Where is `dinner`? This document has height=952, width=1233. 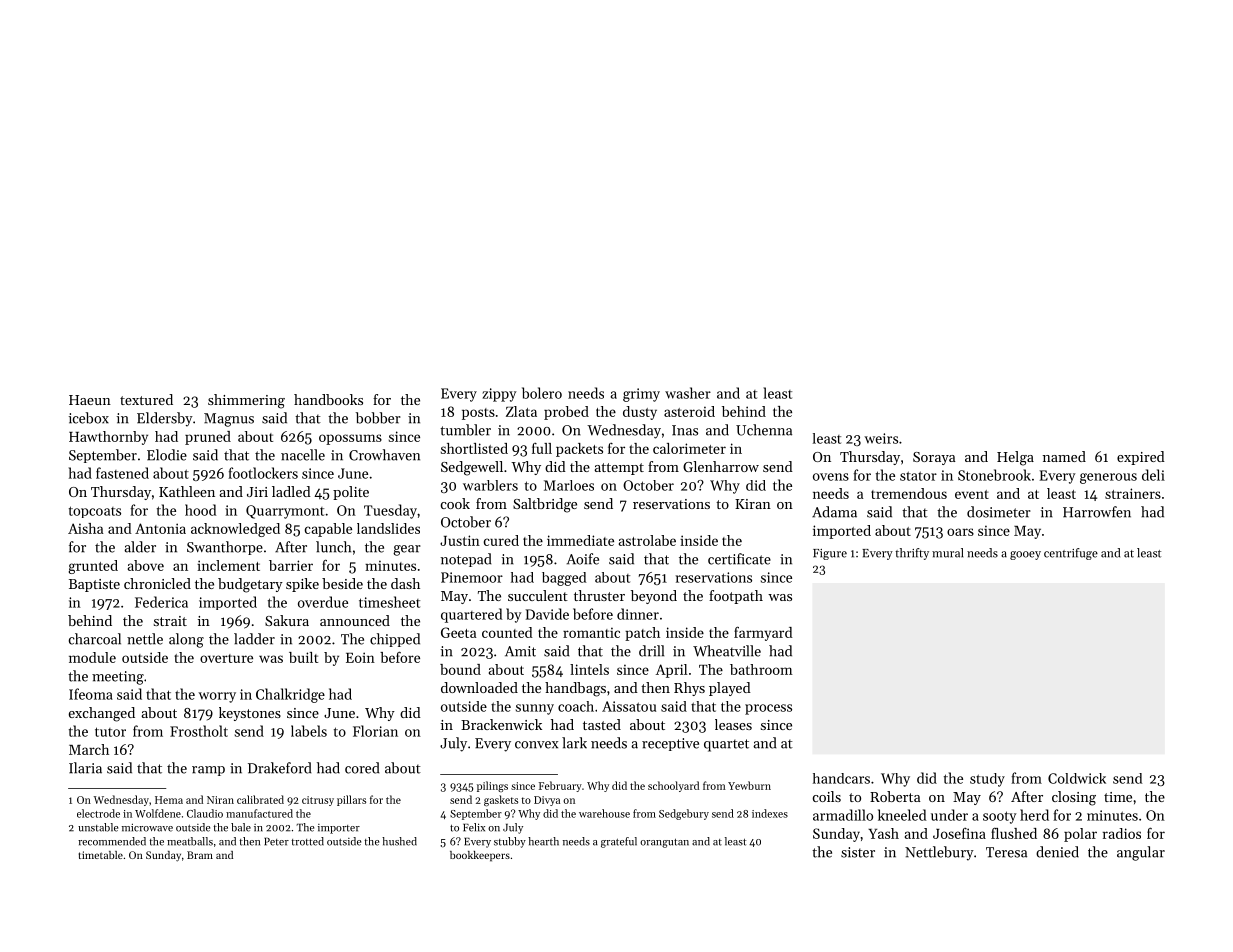
dinner is located at coordinates (638, 614).
